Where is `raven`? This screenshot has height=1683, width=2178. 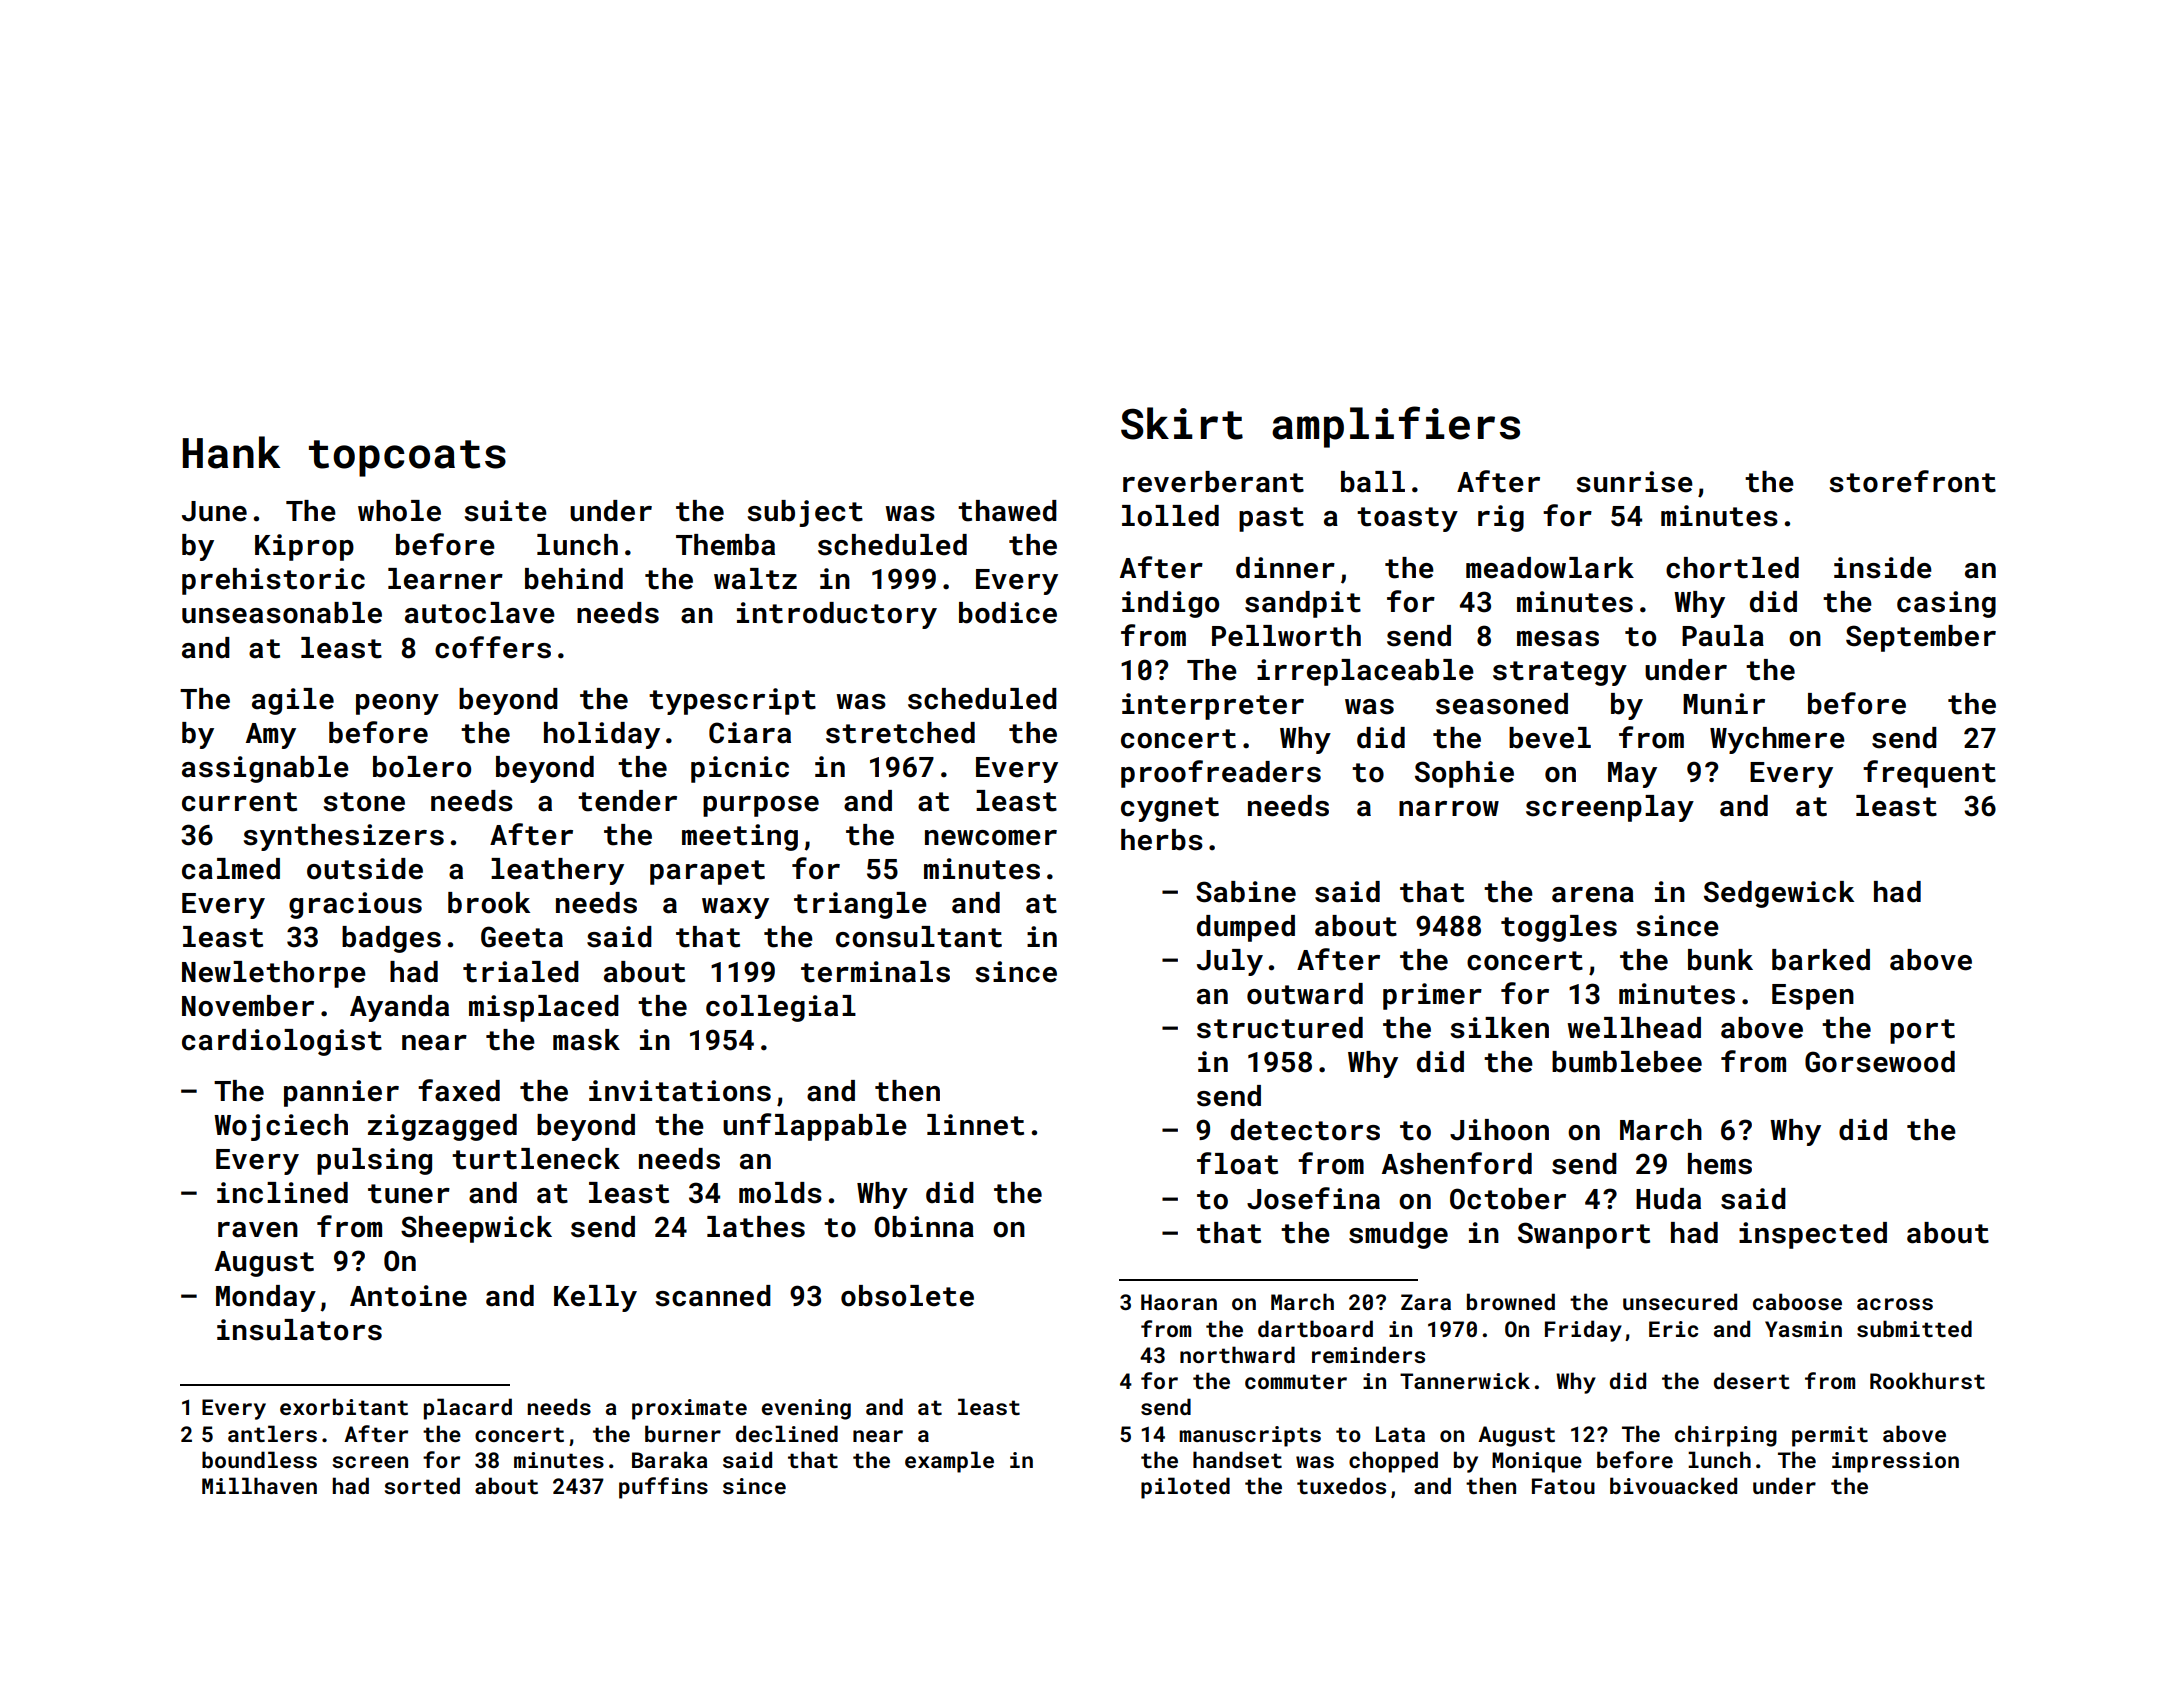
raven is located at coordinates (258, 1230).
